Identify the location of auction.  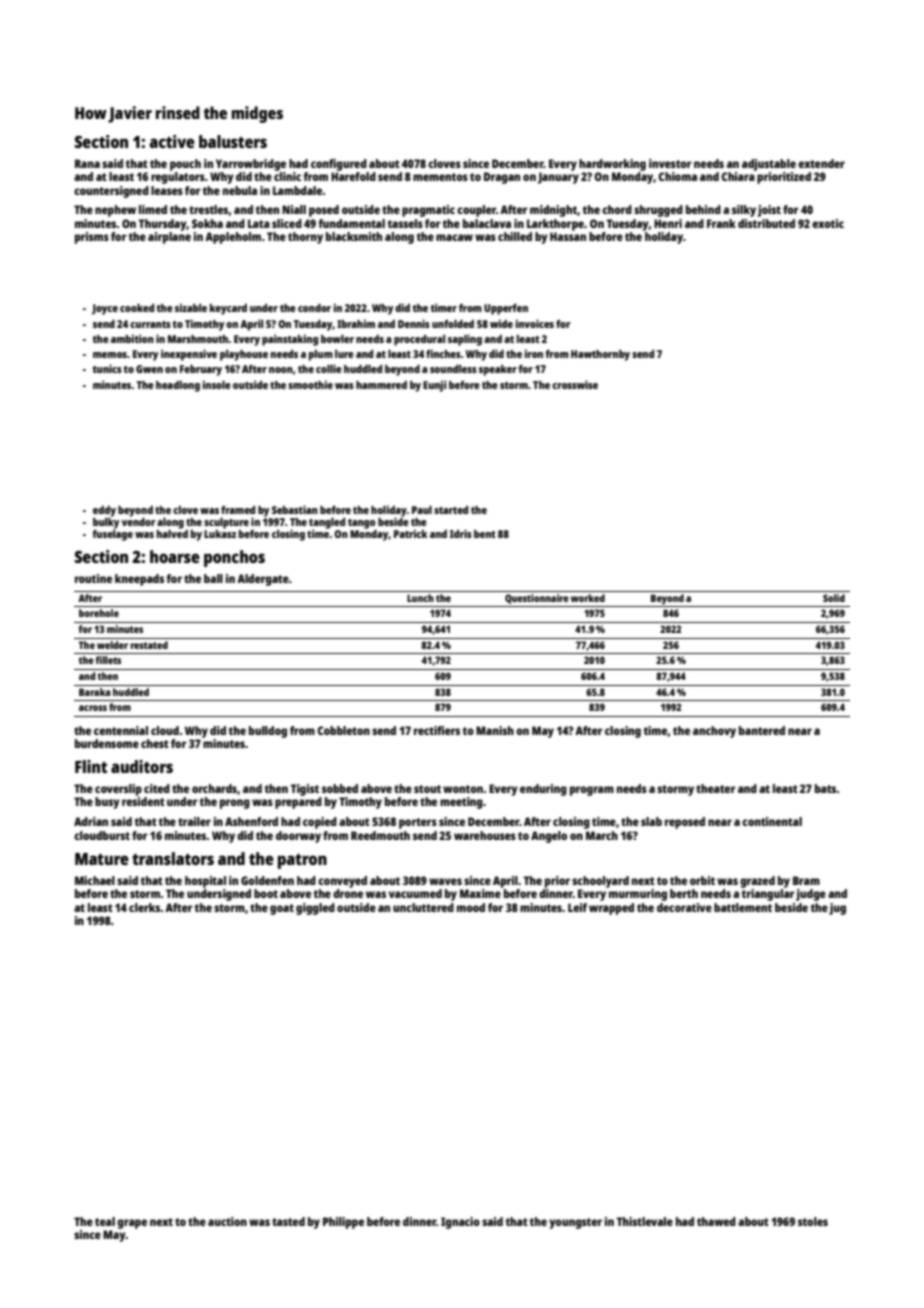
(227, 1221).
